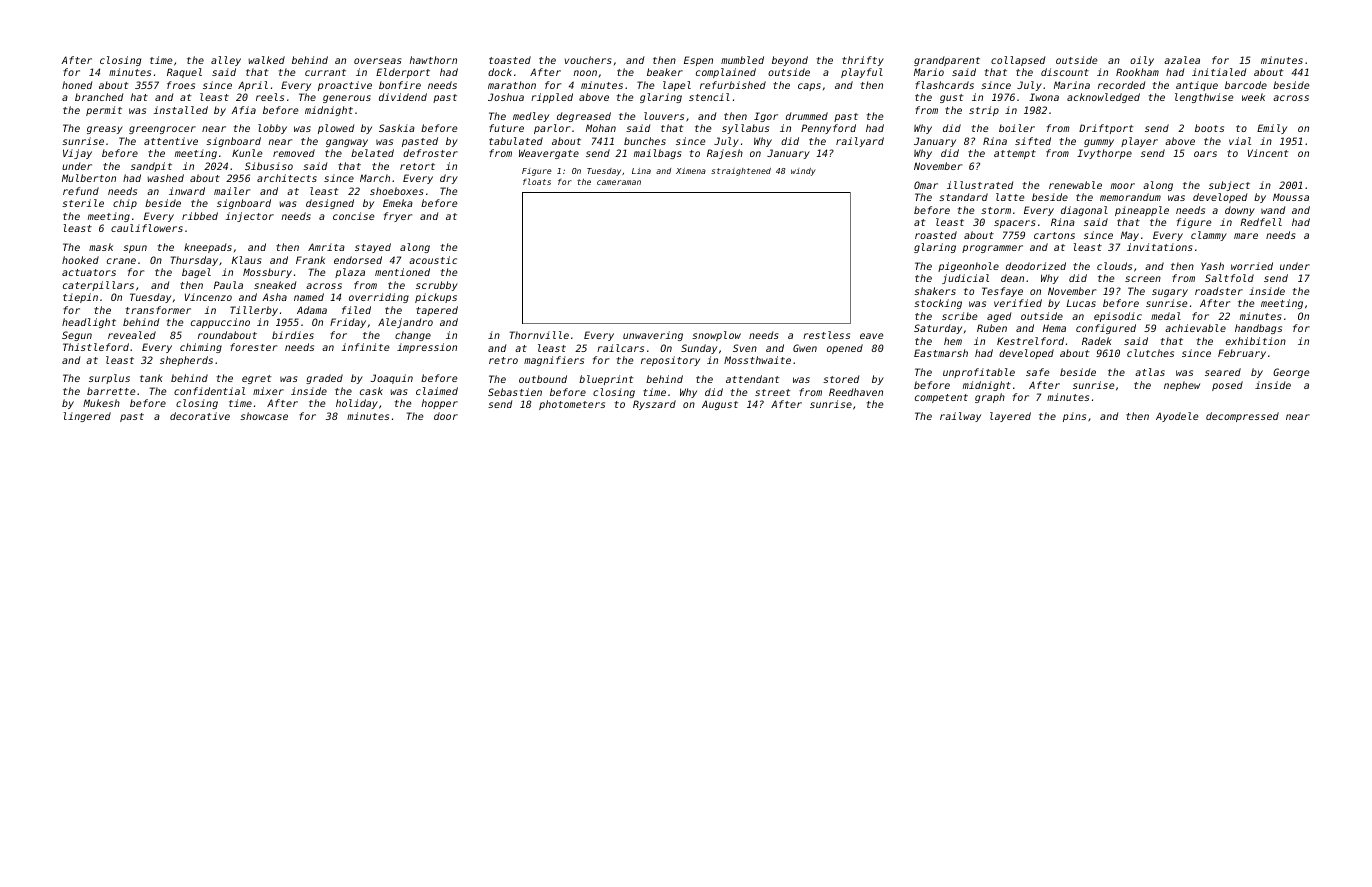  What do you see at coordinates (1159, 247) in the screenshot?
I see `invitations` at bounding box center [1159, 247].
